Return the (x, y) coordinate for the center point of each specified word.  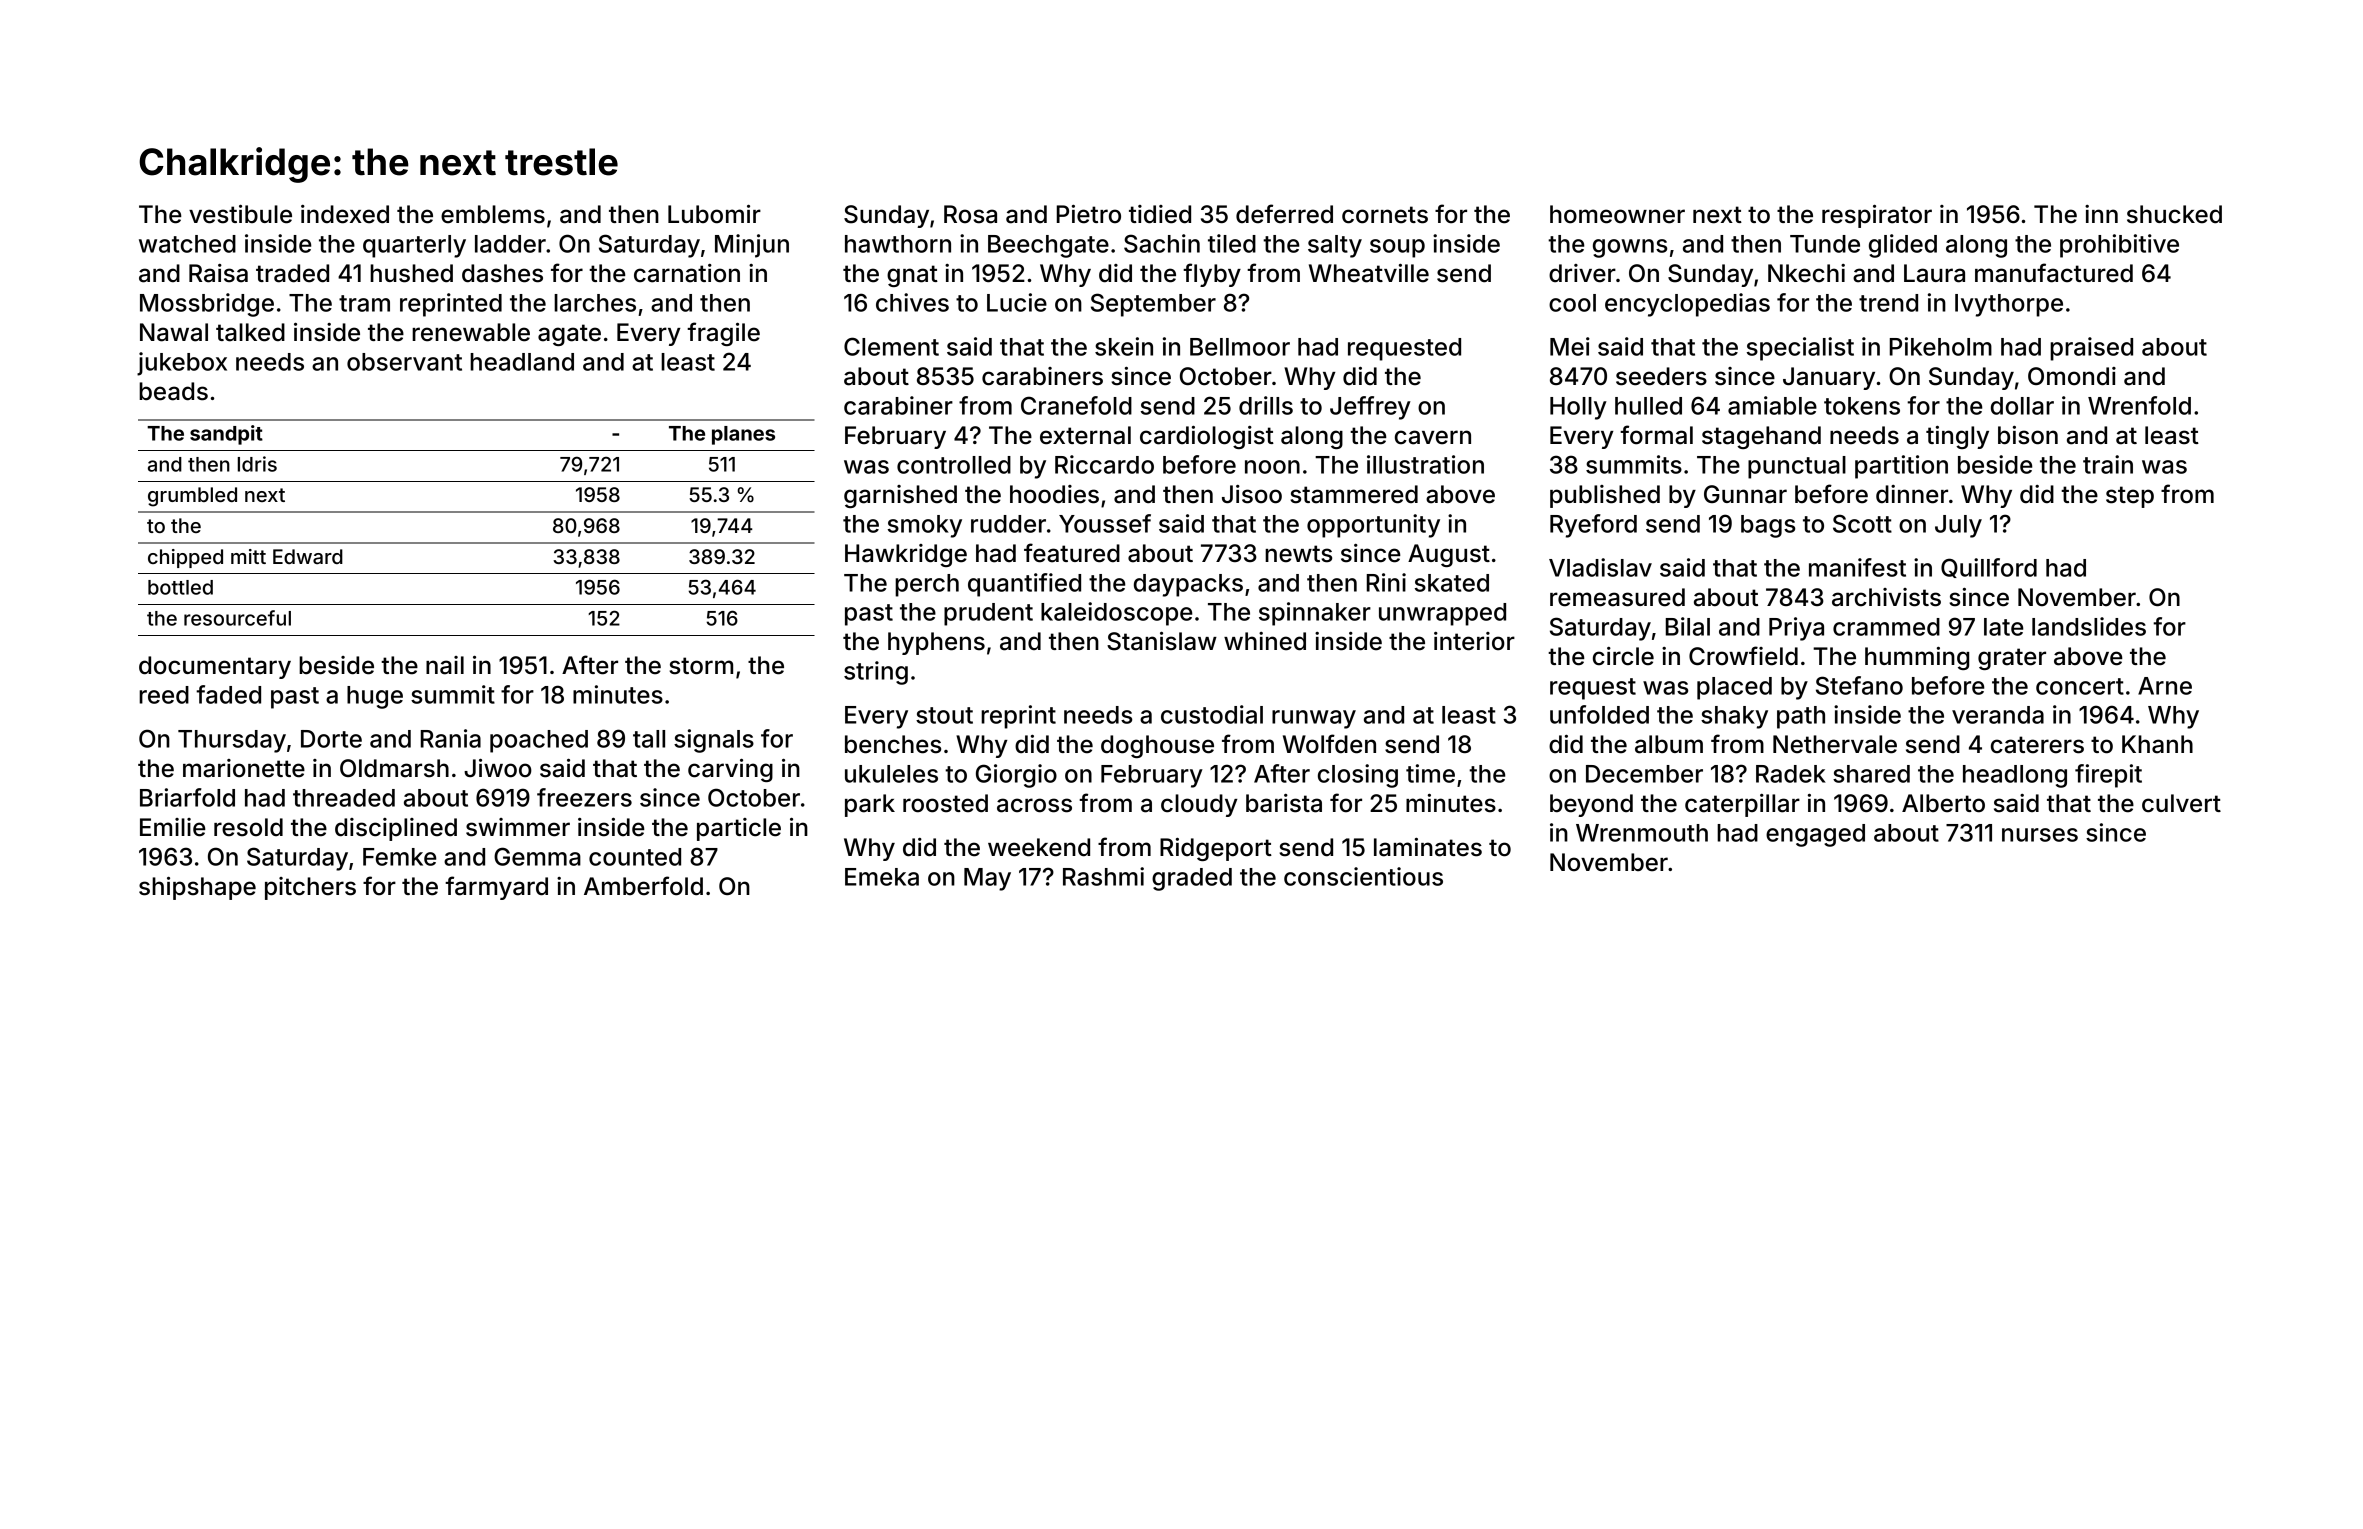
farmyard (496, 888)
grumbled (192, 497)
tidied (1160, 214)
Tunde (1825, 244)
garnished (900, 496)
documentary (215, 667)
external (1085, 435)
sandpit (226, 435)
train (2108, 464)
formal (1656, 435)
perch (927, 585)
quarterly (414, 246)
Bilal (1688, 626)
